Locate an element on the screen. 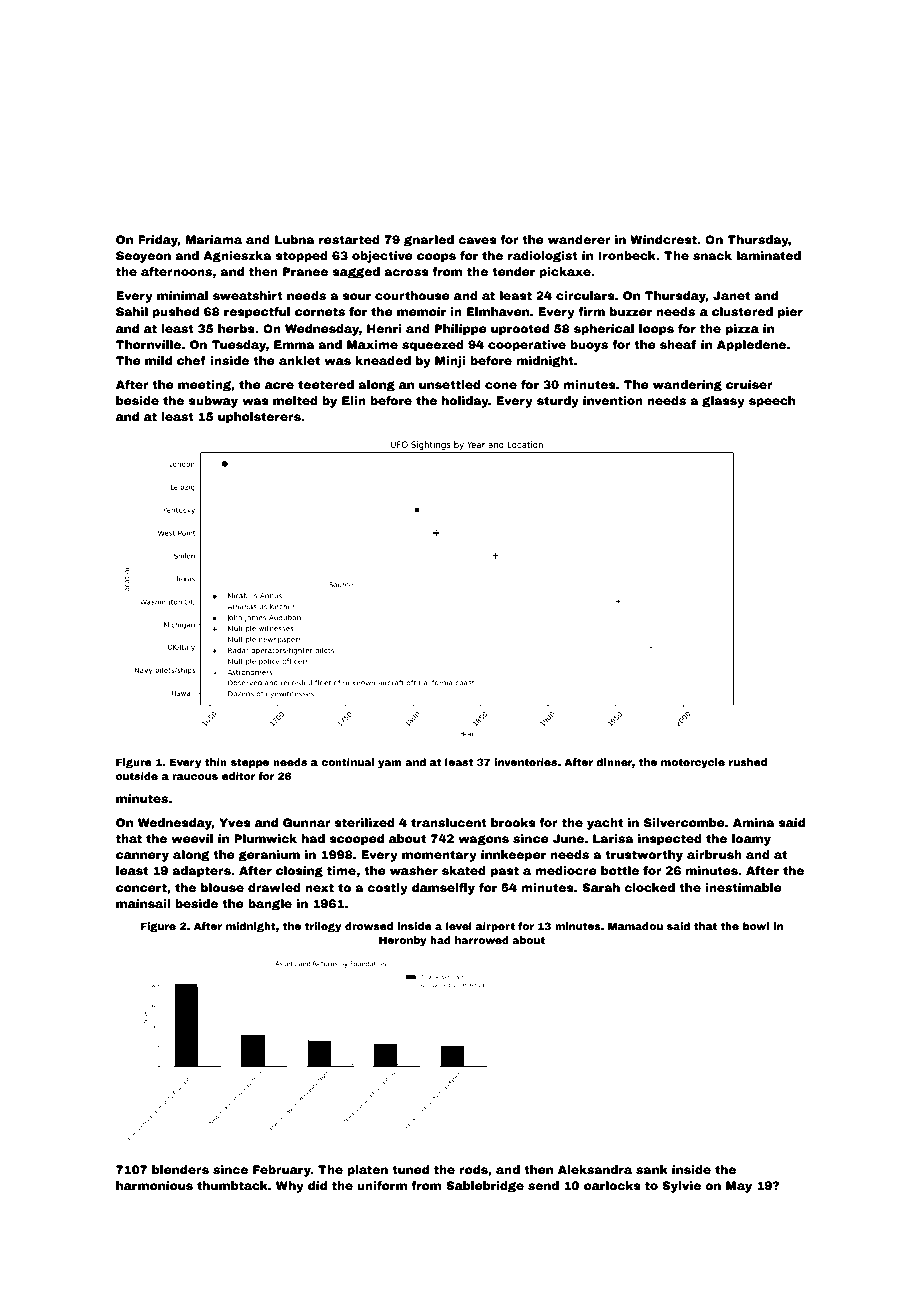 The width and height of the screenshot is (924, 1308). motorcycle is located at coordinates (693, 763).
